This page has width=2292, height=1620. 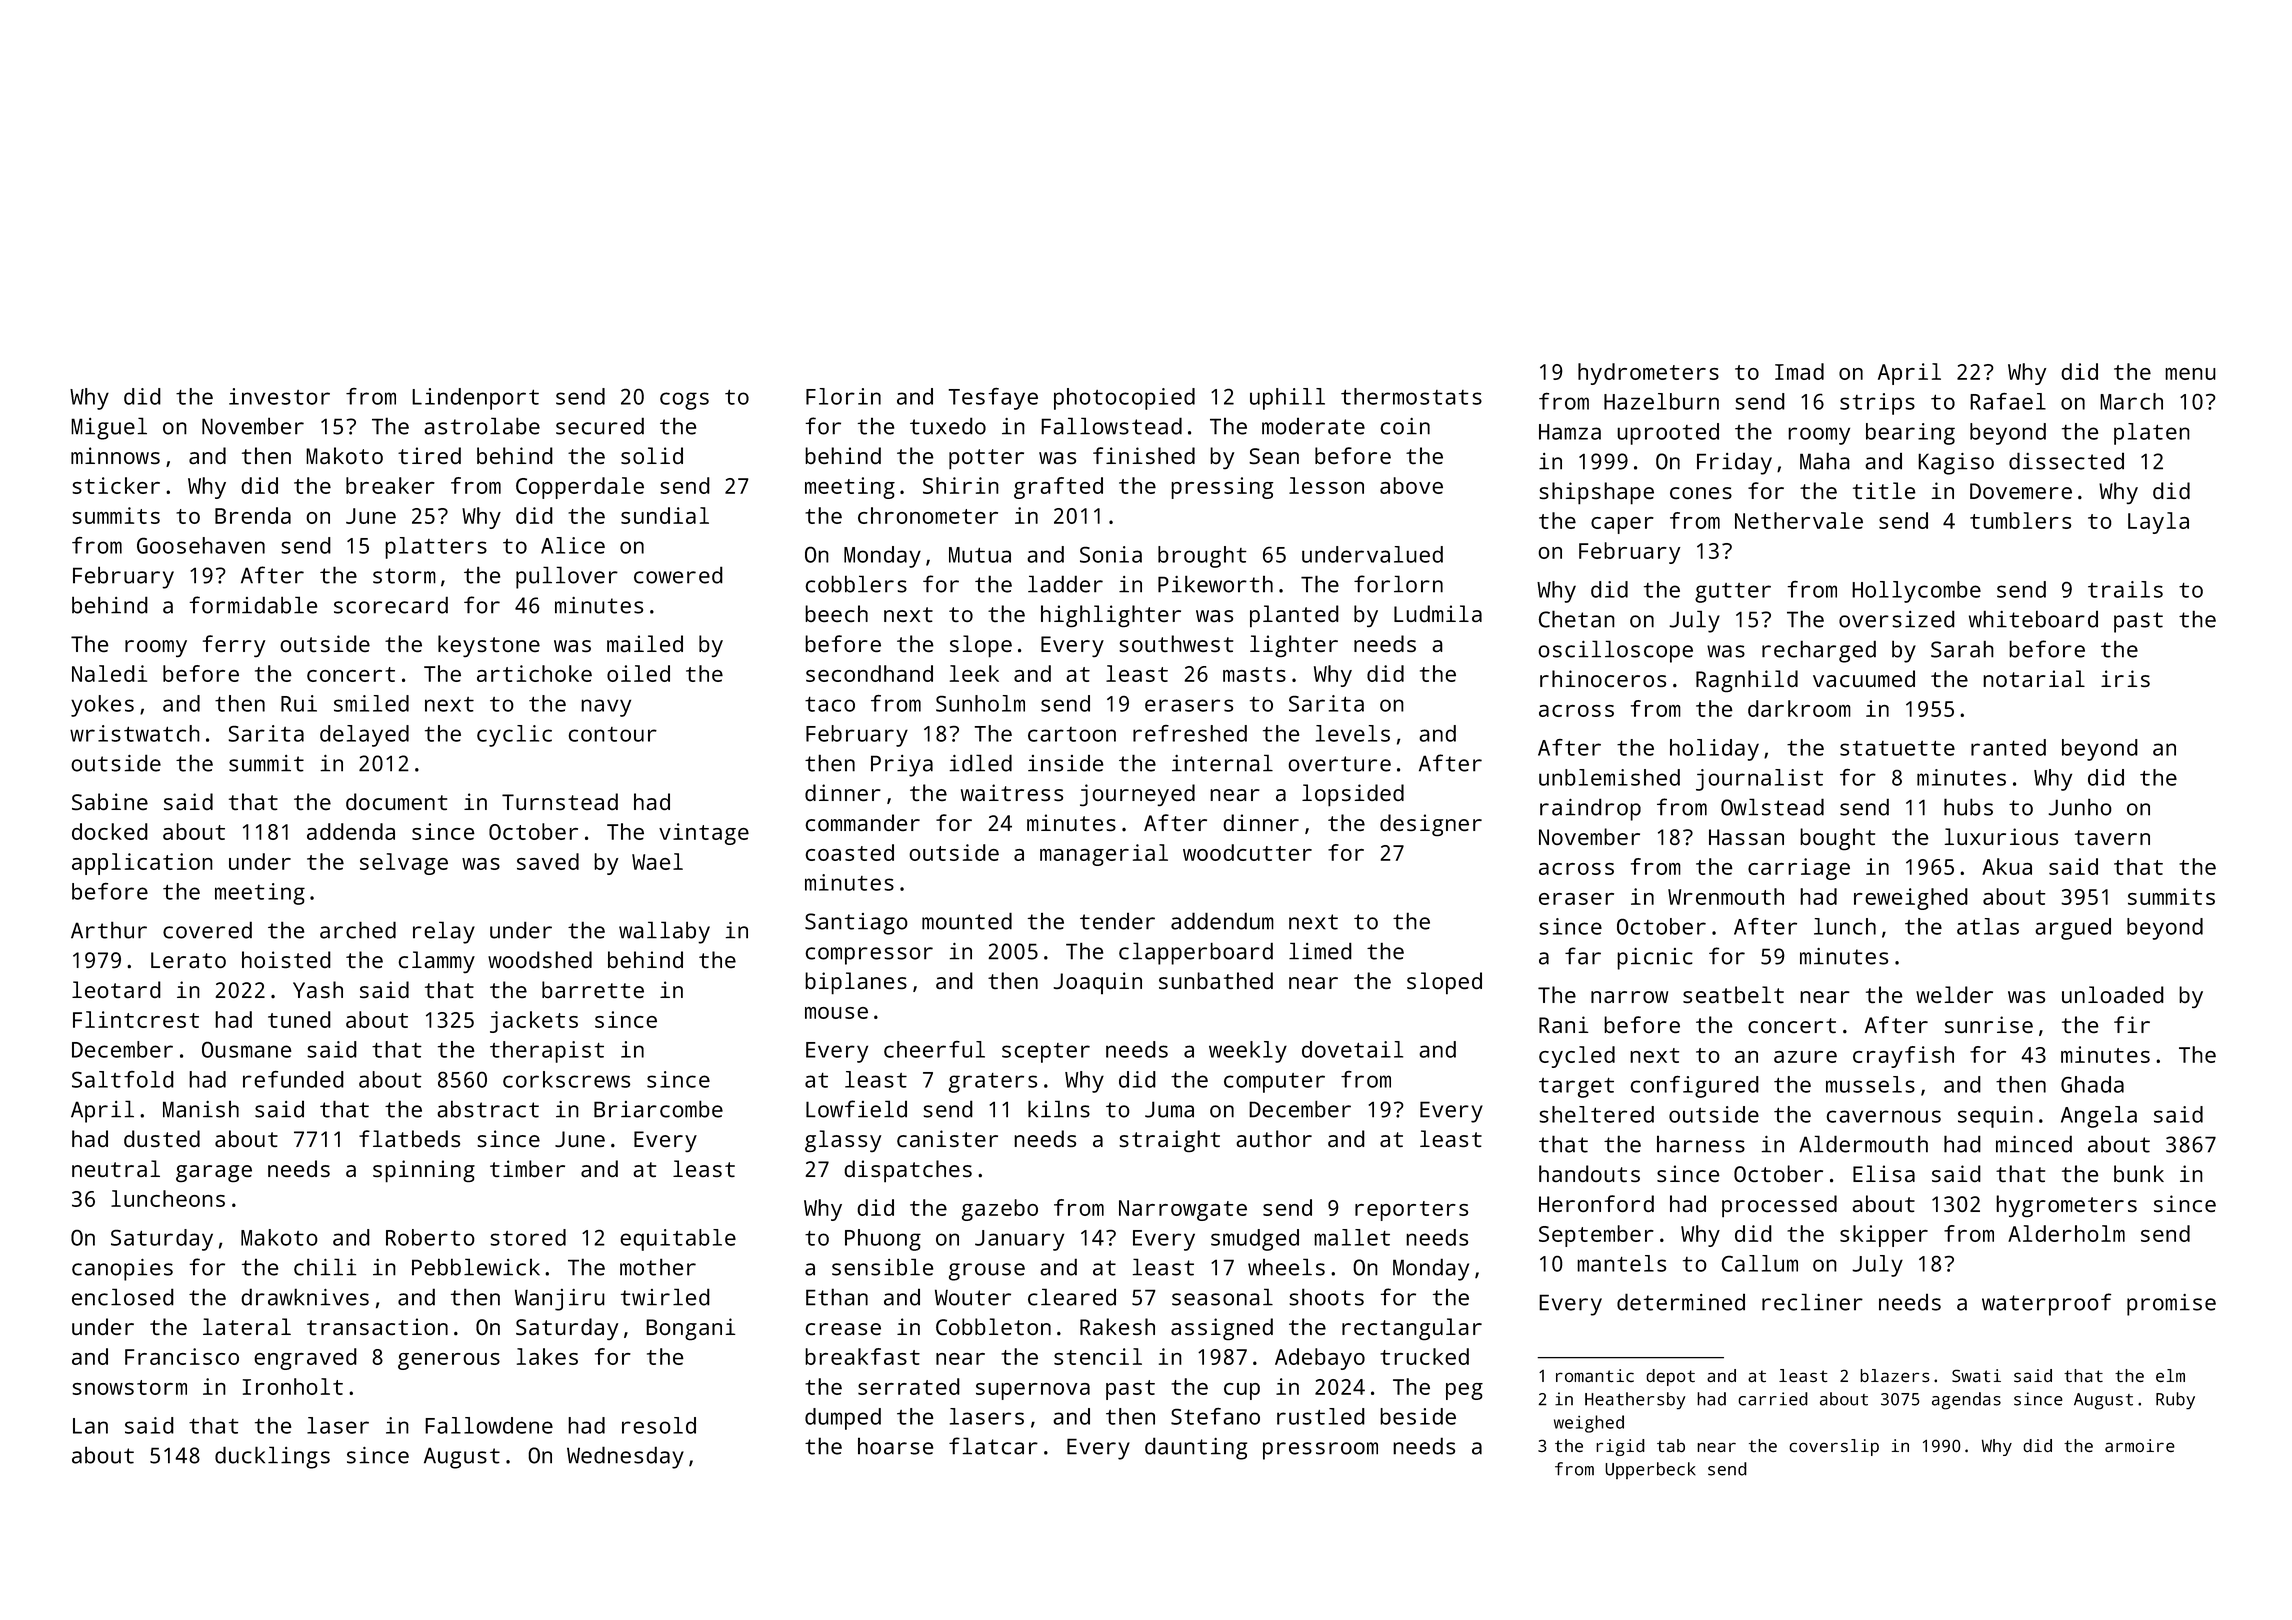 I want to click on Hollycombe, so click(x=1916, y=592).
